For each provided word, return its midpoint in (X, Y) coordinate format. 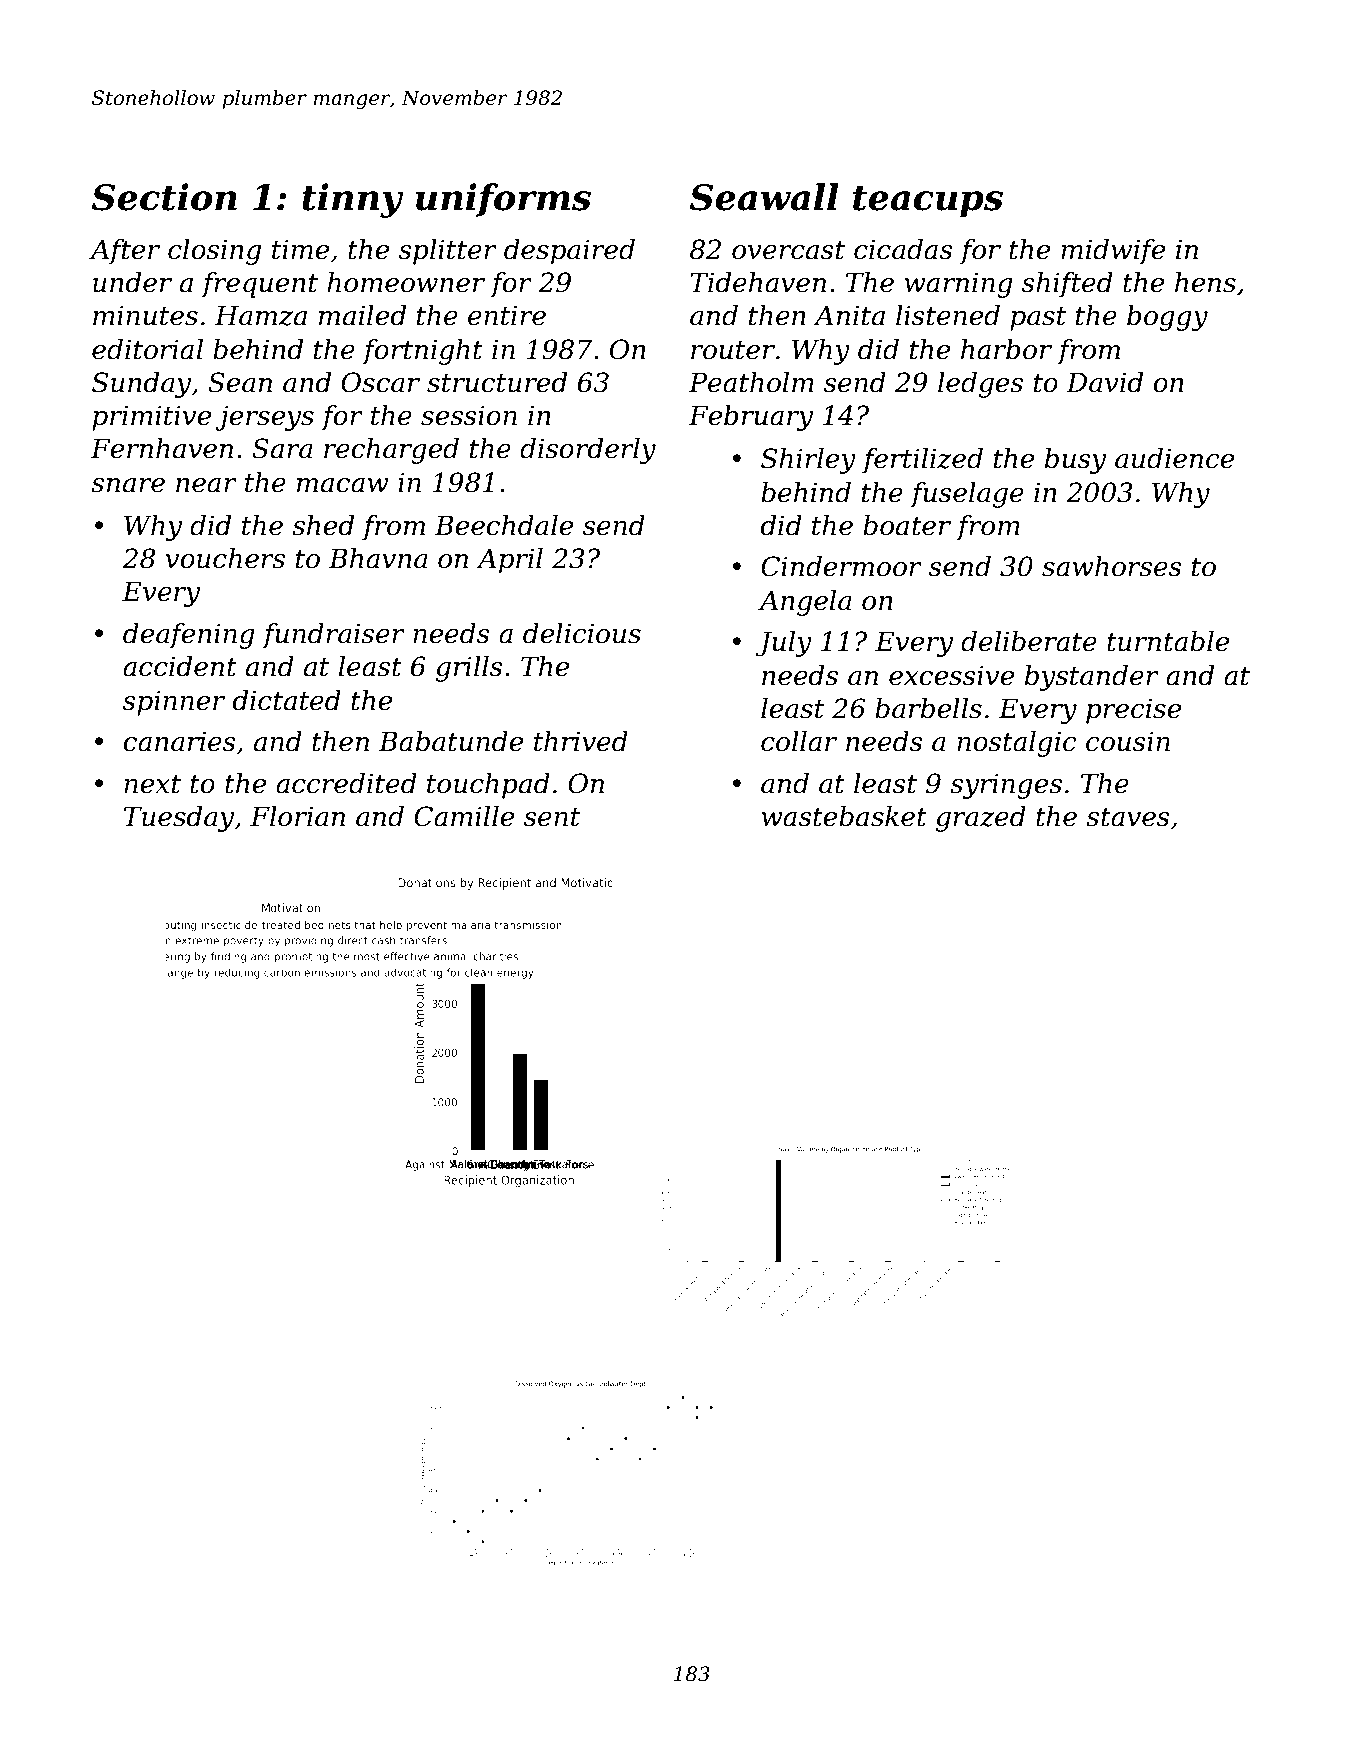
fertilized (922, 461)
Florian (297, 816)
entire (507, 315)
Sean (240, 382)
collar (799, 741)
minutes (145, 315)
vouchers (225, 558)
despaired (569, 252)
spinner (174, 703)
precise (1133, 711)
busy (1075, 461)
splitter (448, 252)
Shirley (808, 461)
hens (1205, 282)
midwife (1113, 252)
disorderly (588, 451)
